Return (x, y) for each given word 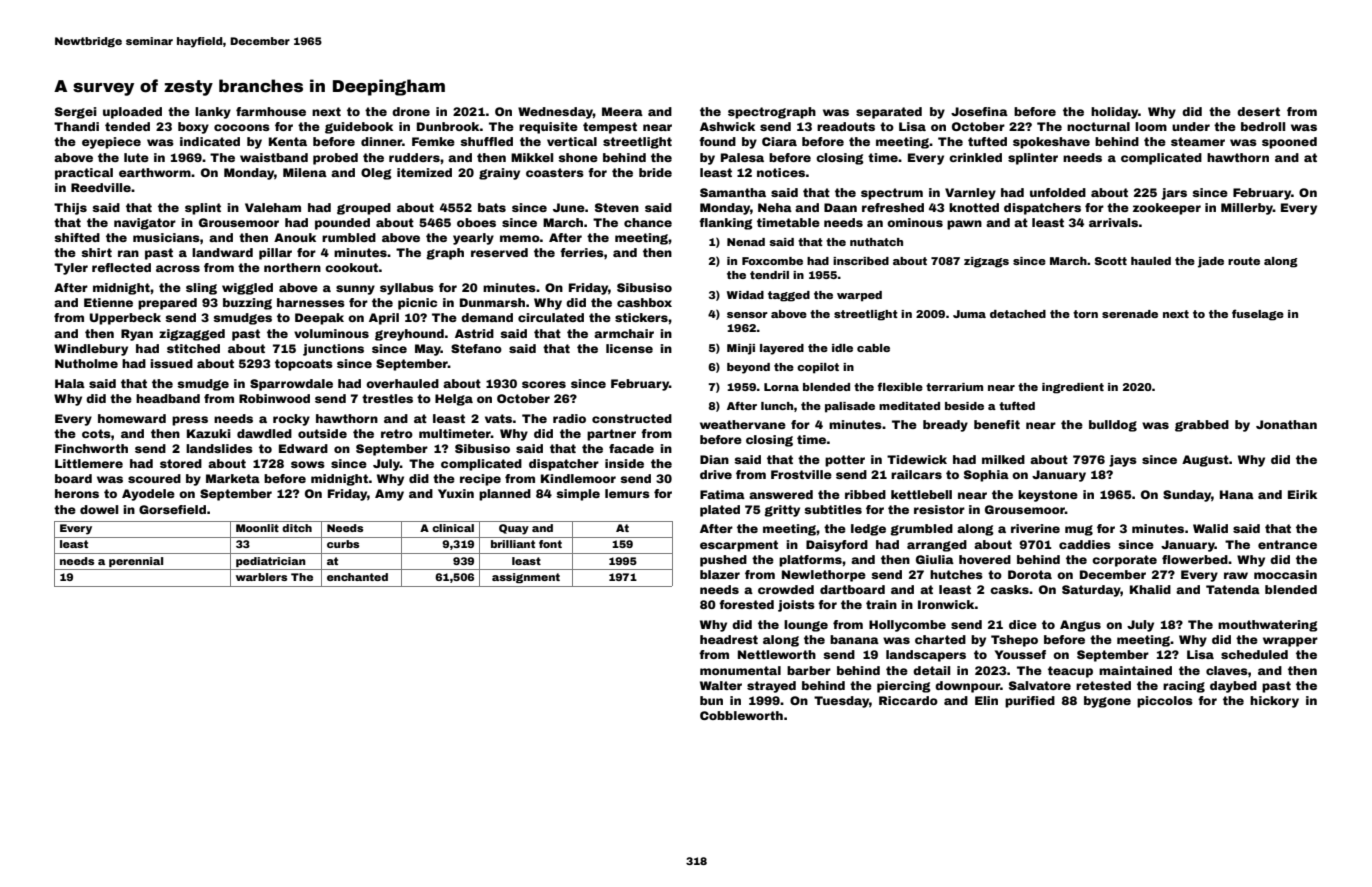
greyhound (409, 335)
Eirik (1302, 494)
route (1244, 261)
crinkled (975, 157)
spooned (1289, 143)
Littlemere (89, 463)
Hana (1237, 494)
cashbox (644, 302)
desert (1258, 111)
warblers (261, 577)
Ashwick (727, 126)
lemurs (627, 493)
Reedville (101, 187)
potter (845, 461)
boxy (193, 128)
